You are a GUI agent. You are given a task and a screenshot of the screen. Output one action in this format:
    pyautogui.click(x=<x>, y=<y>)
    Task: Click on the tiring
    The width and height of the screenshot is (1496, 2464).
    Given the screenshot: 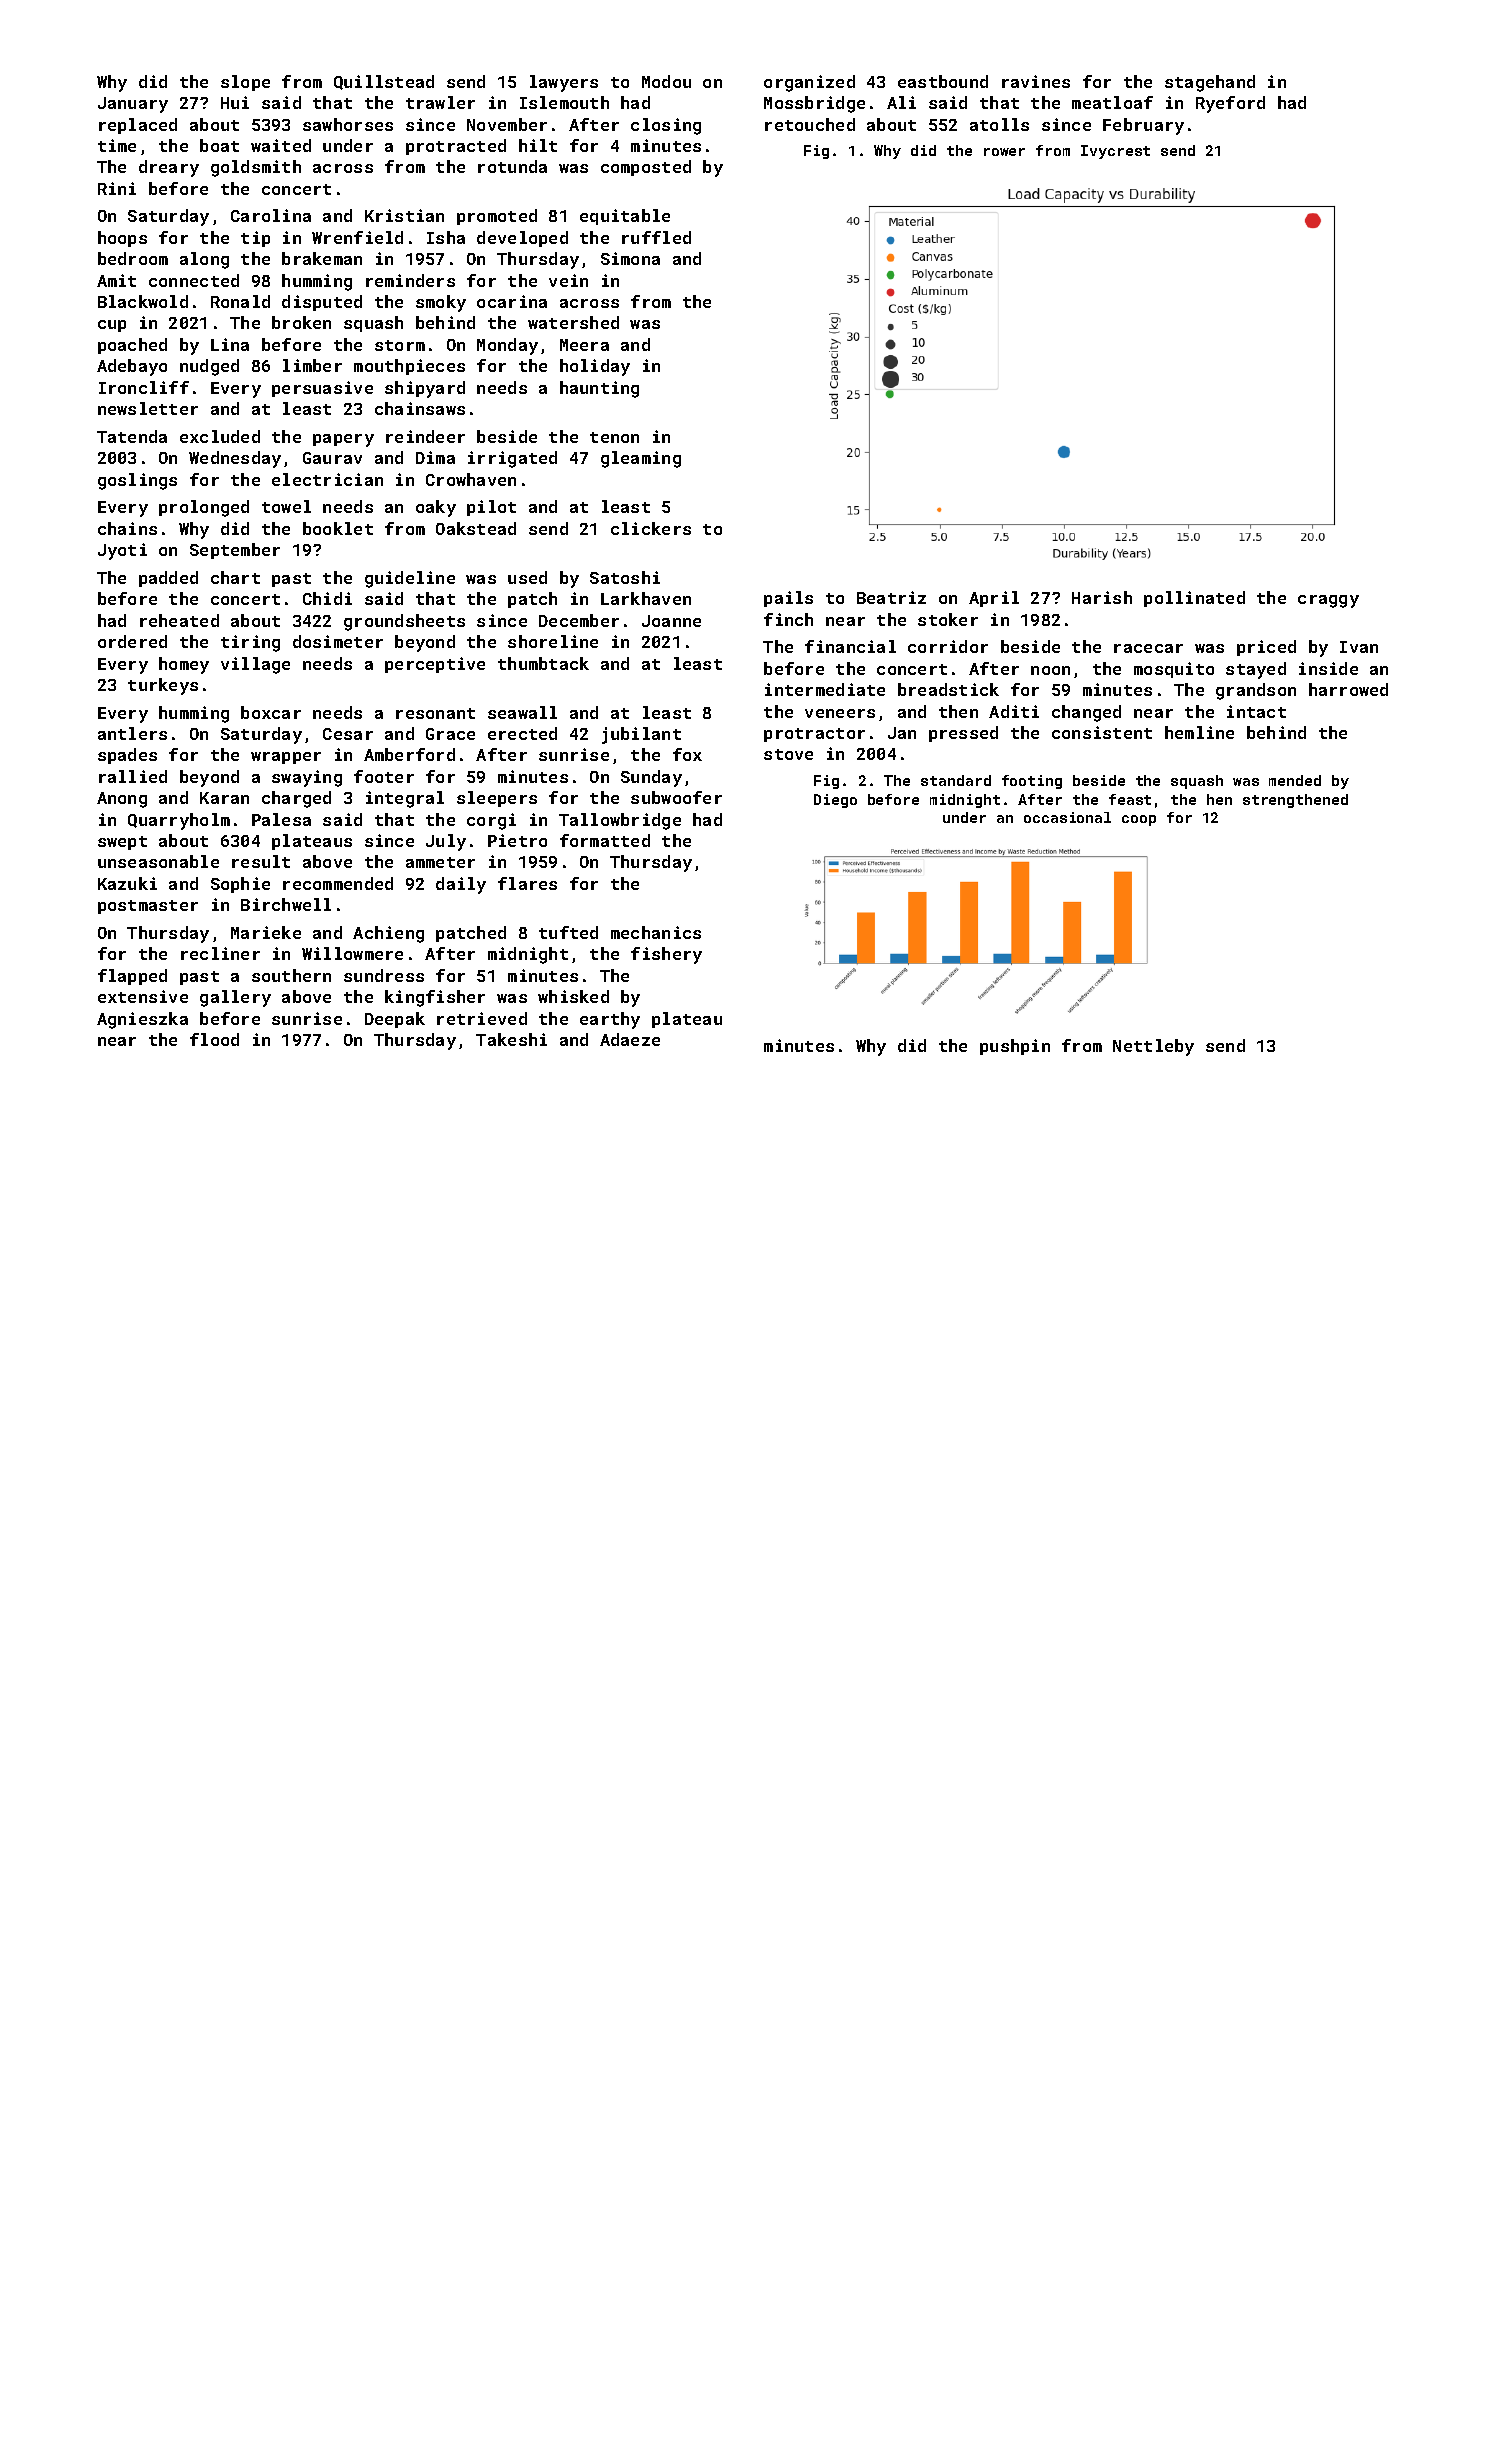 What is the action you would take?
    pyautogui.click(x=250, y=643)
